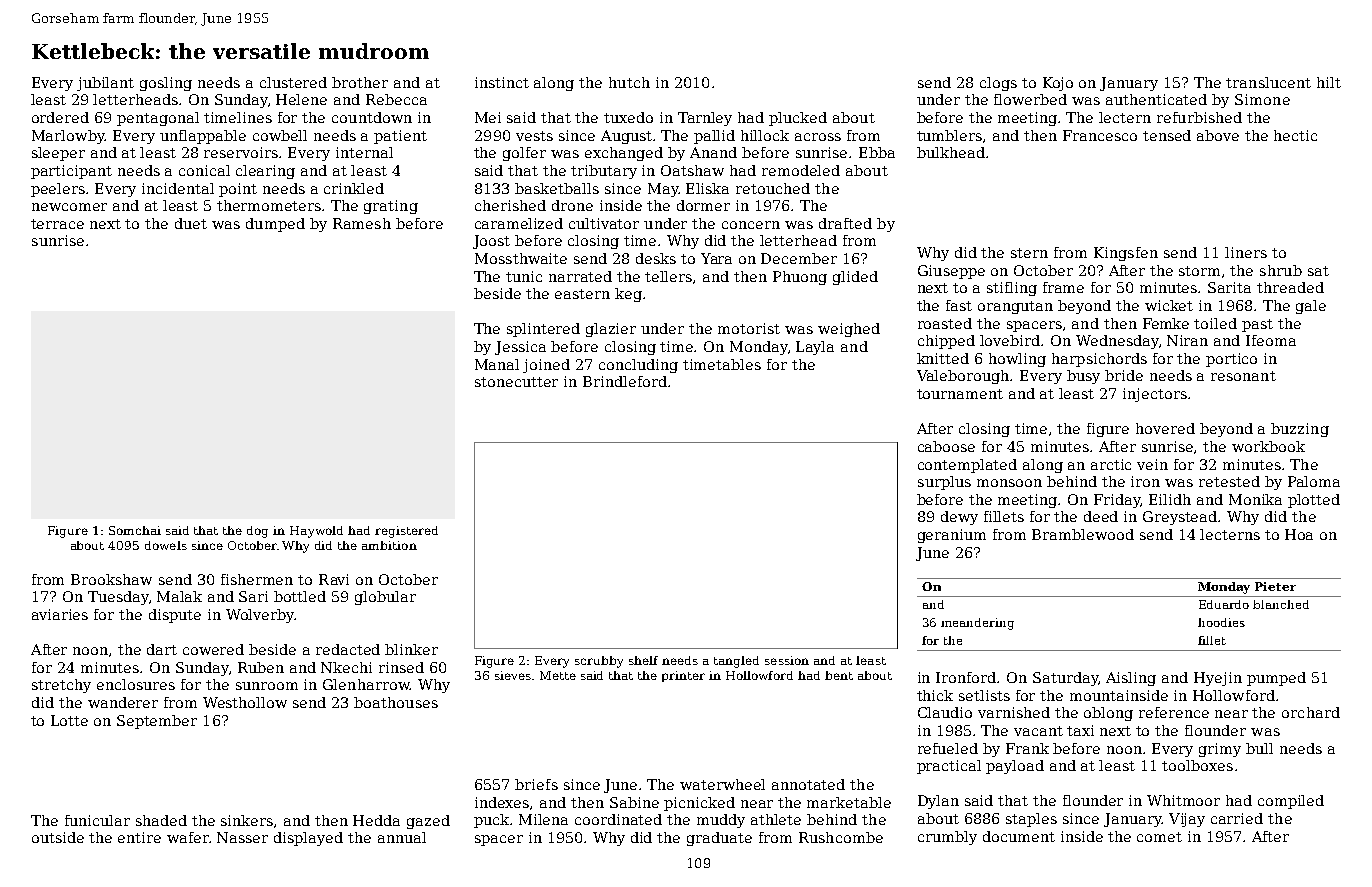 The image size is (1372, 887). I want to click on outside, so click(58, 837).
